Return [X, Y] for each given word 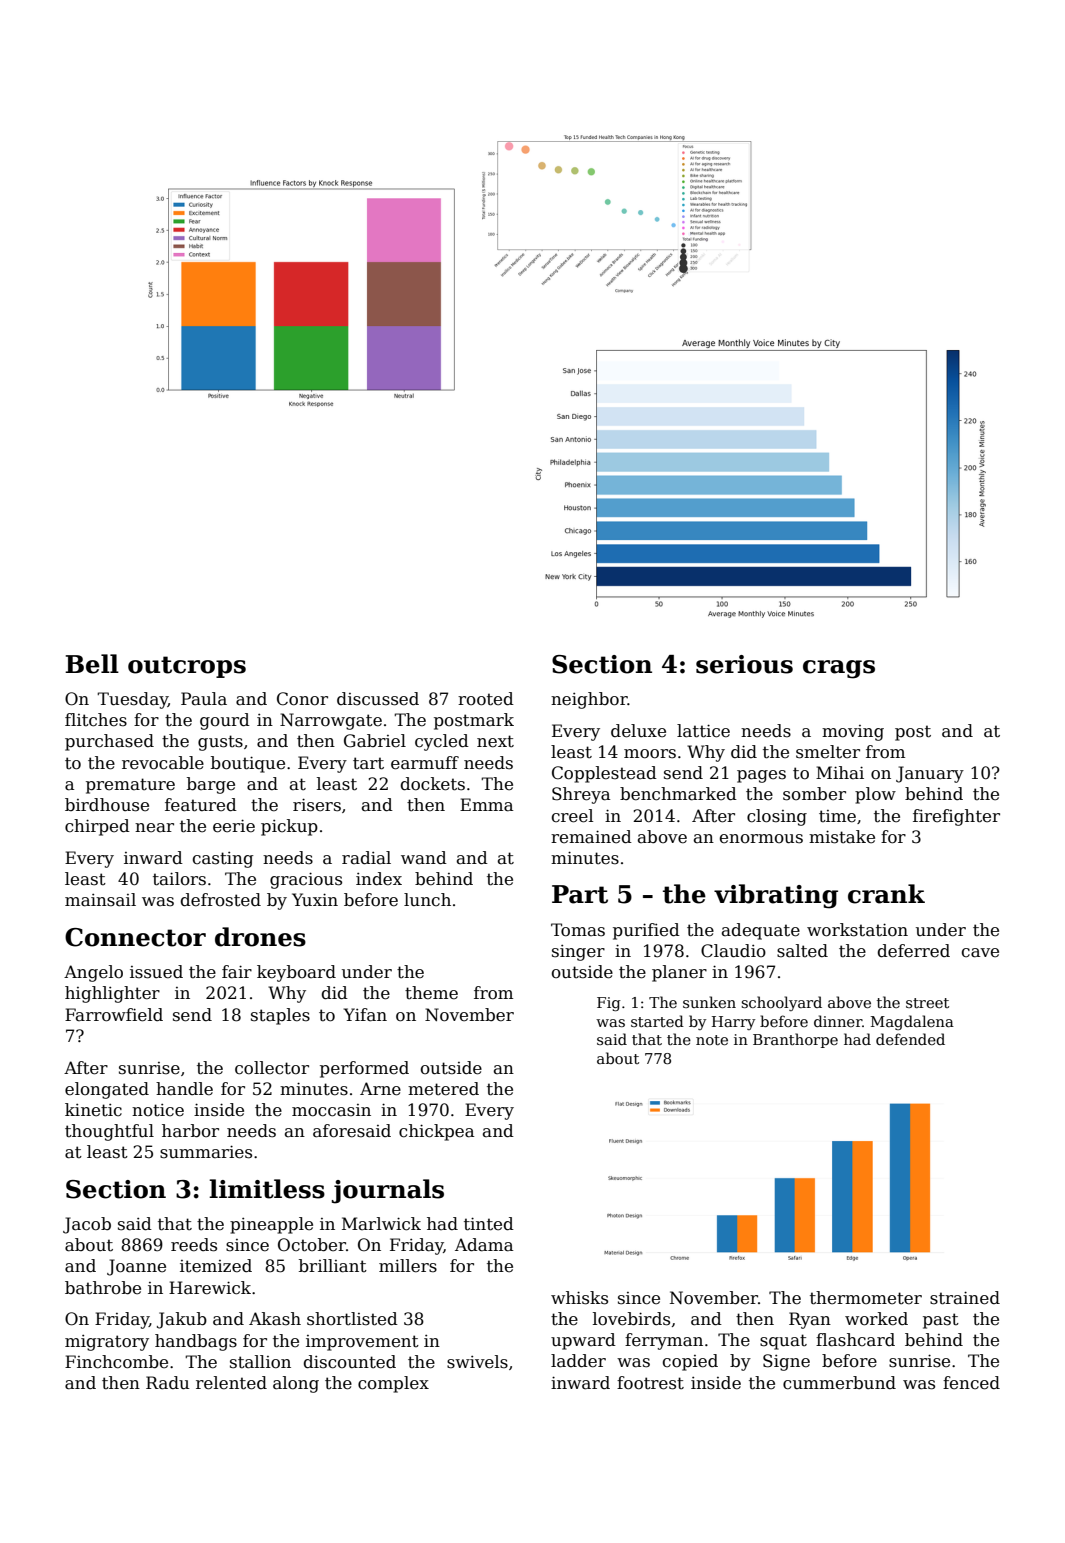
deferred [914, 951]
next [495, 741]
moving [853, 733]
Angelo [93, 973]
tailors [179, 879]
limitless [267, 1189]
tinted [489, 1224]
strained [965, 1298]
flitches [96, 720]
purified [646, 931]
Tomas [578, 930]
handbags [196, 1342]
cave [980, 953]
